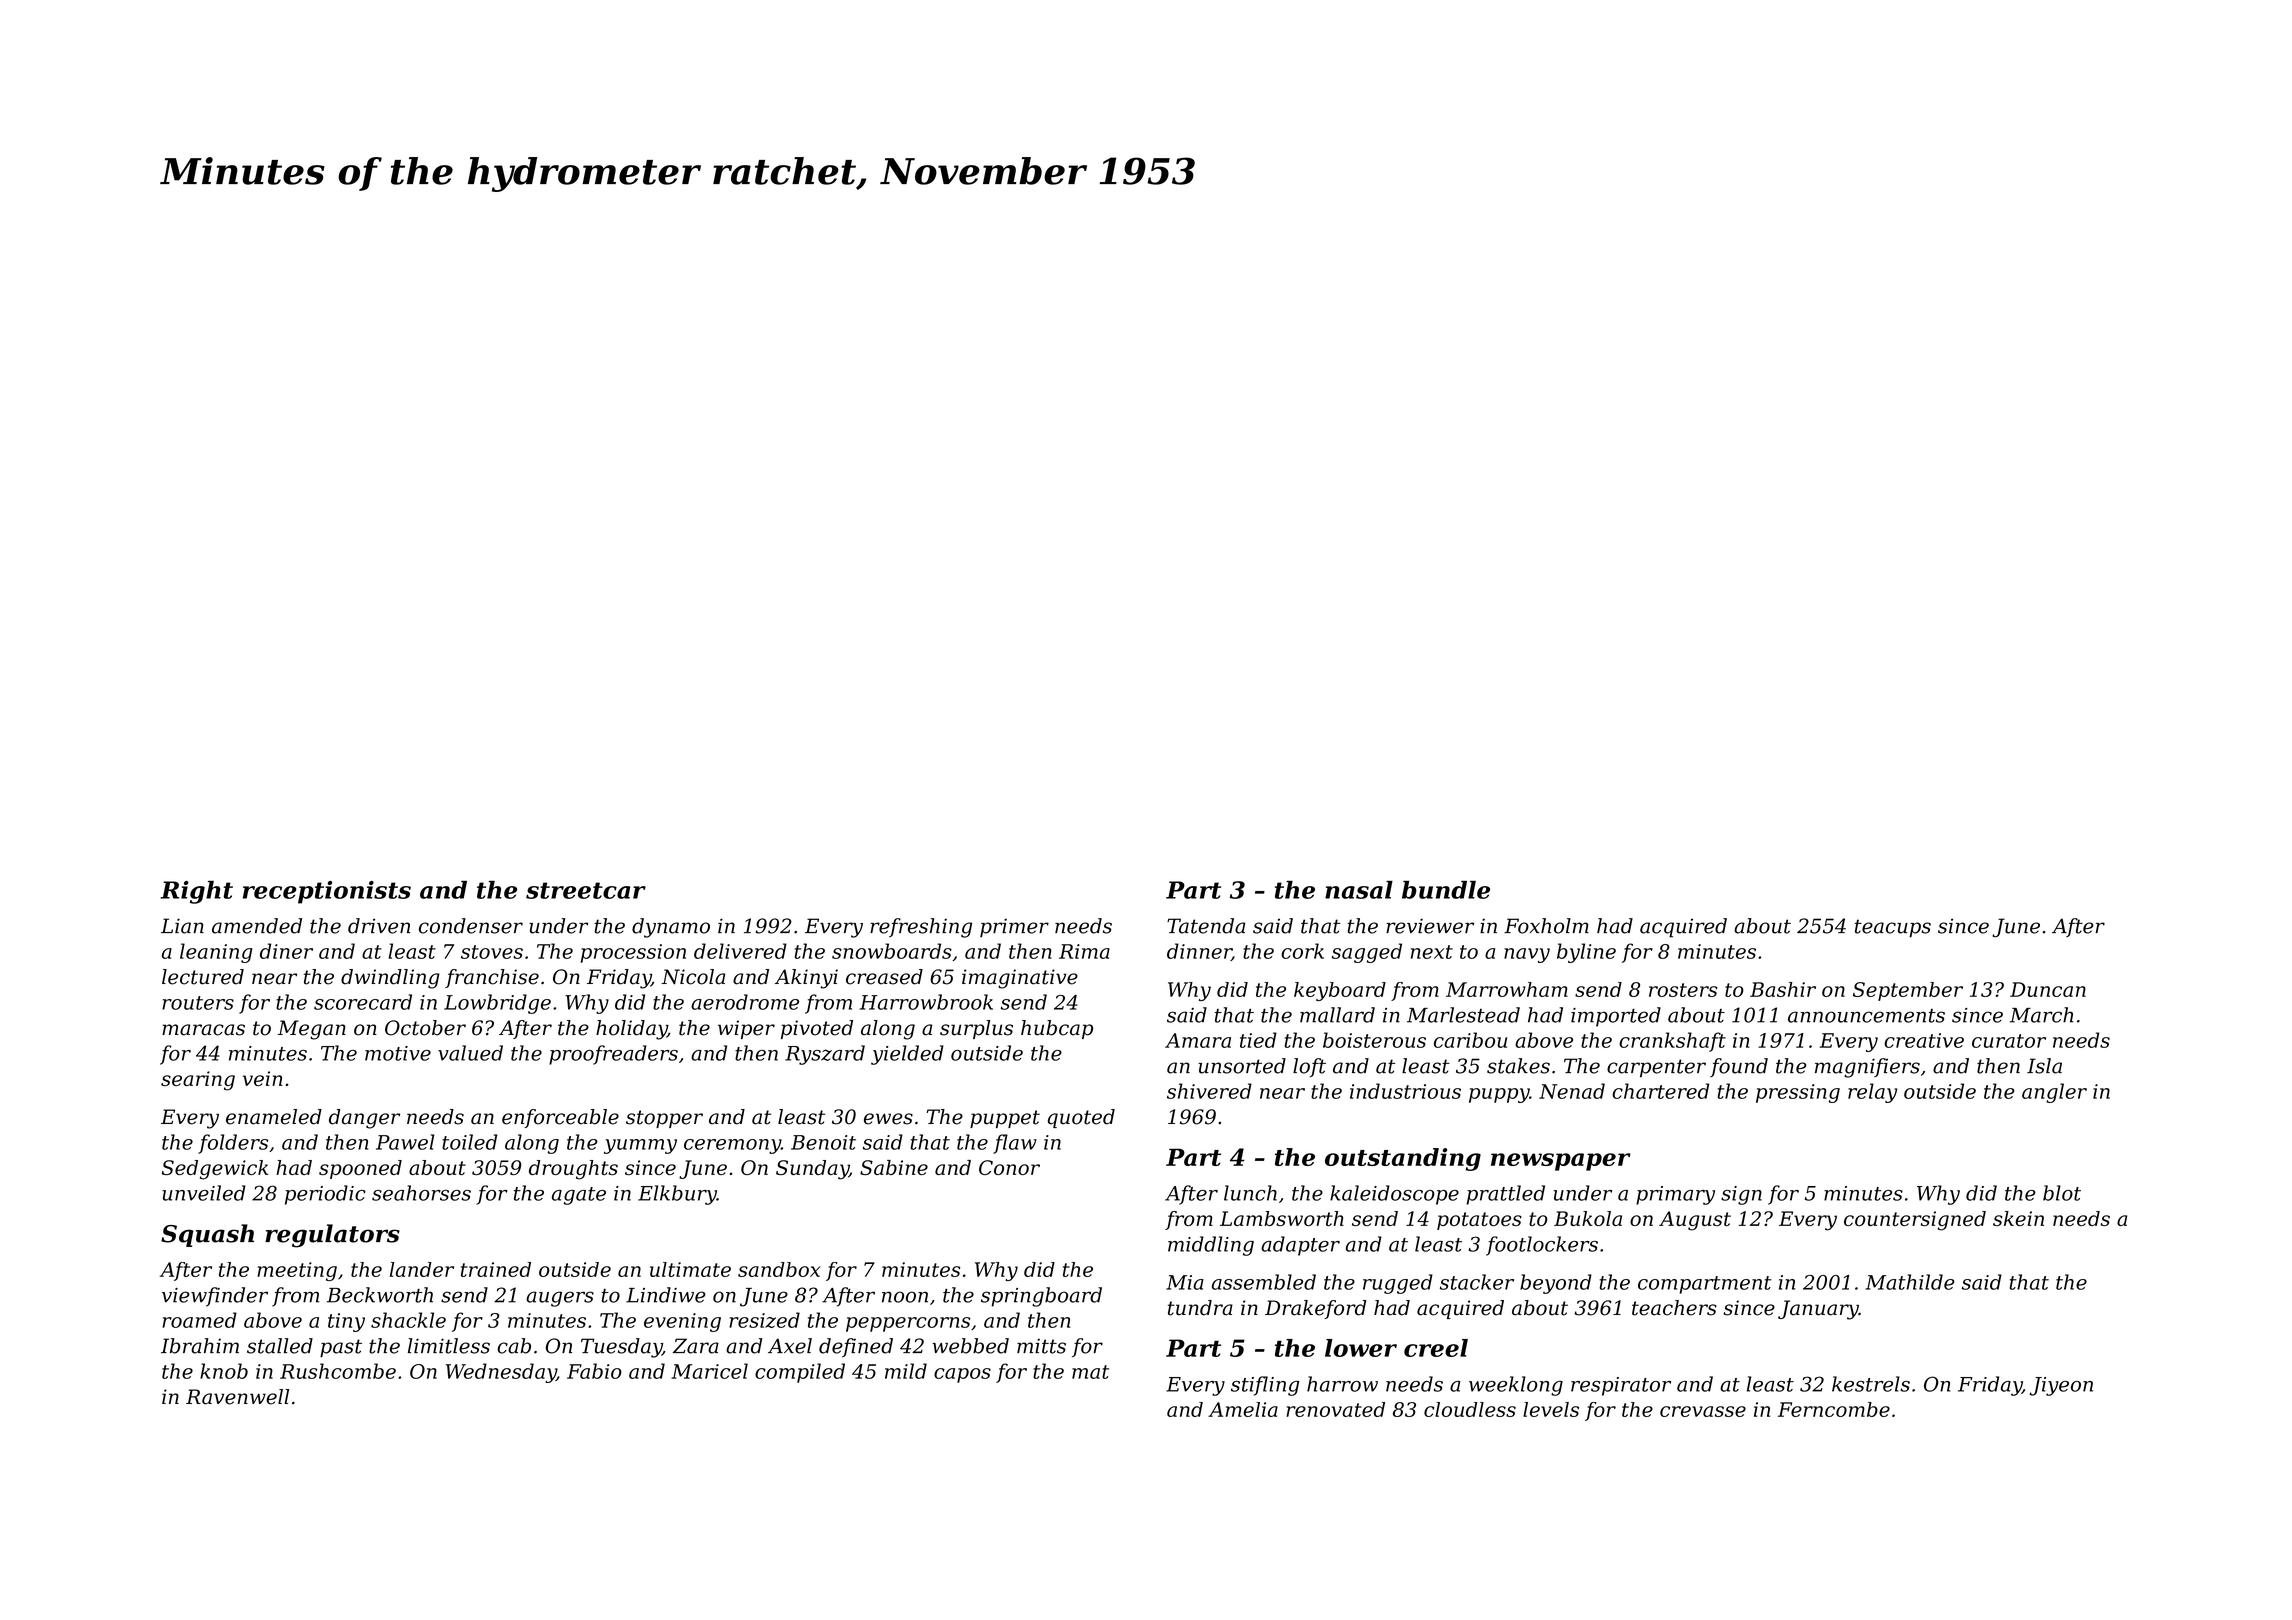 Image resolution: width=2292 pixels, height=1620 pixels. I want to click on nasal, so click(1359, 890).
